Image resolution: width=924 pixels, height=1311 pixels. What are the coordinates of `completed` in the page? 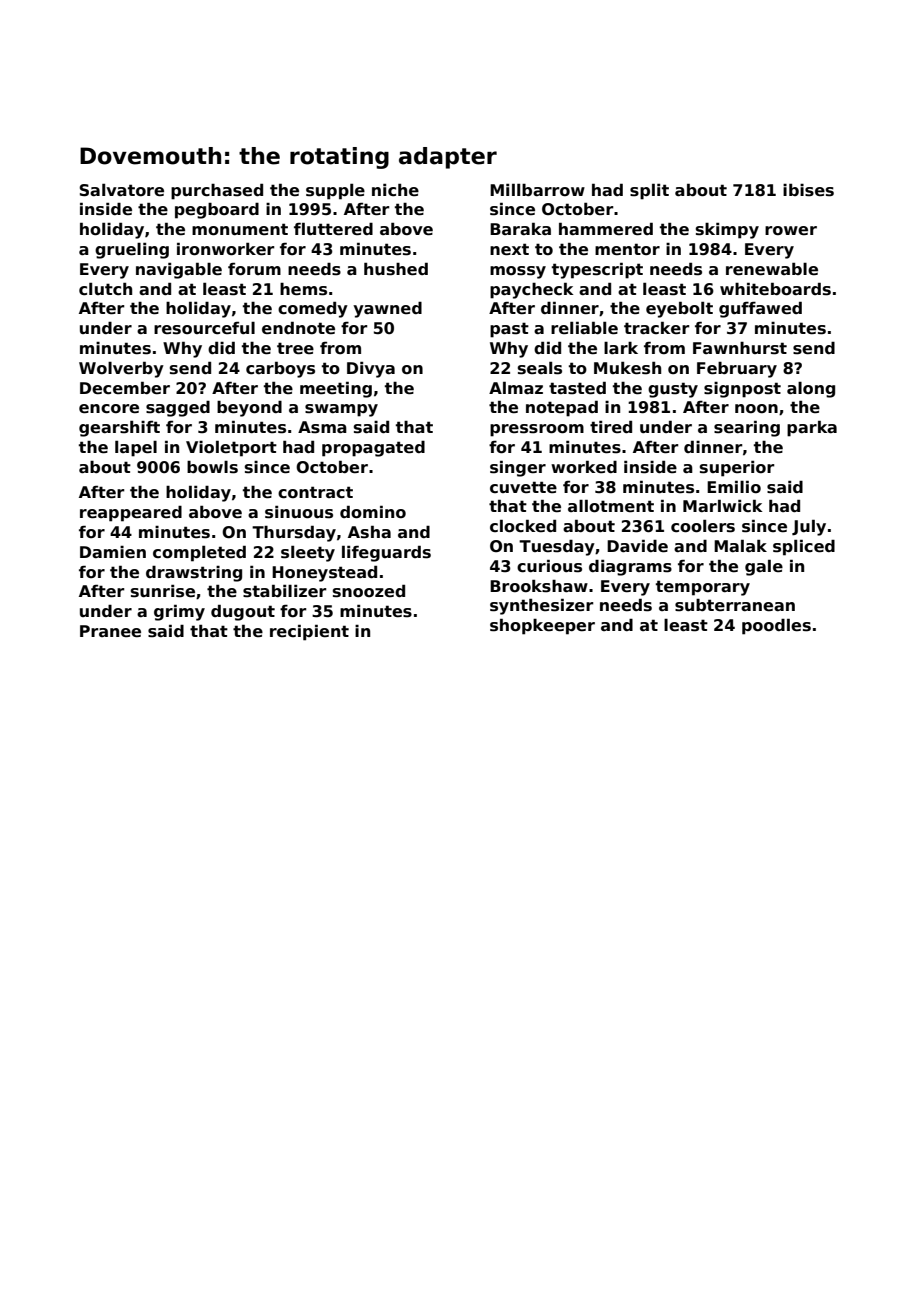 It's located at (199, 553).
